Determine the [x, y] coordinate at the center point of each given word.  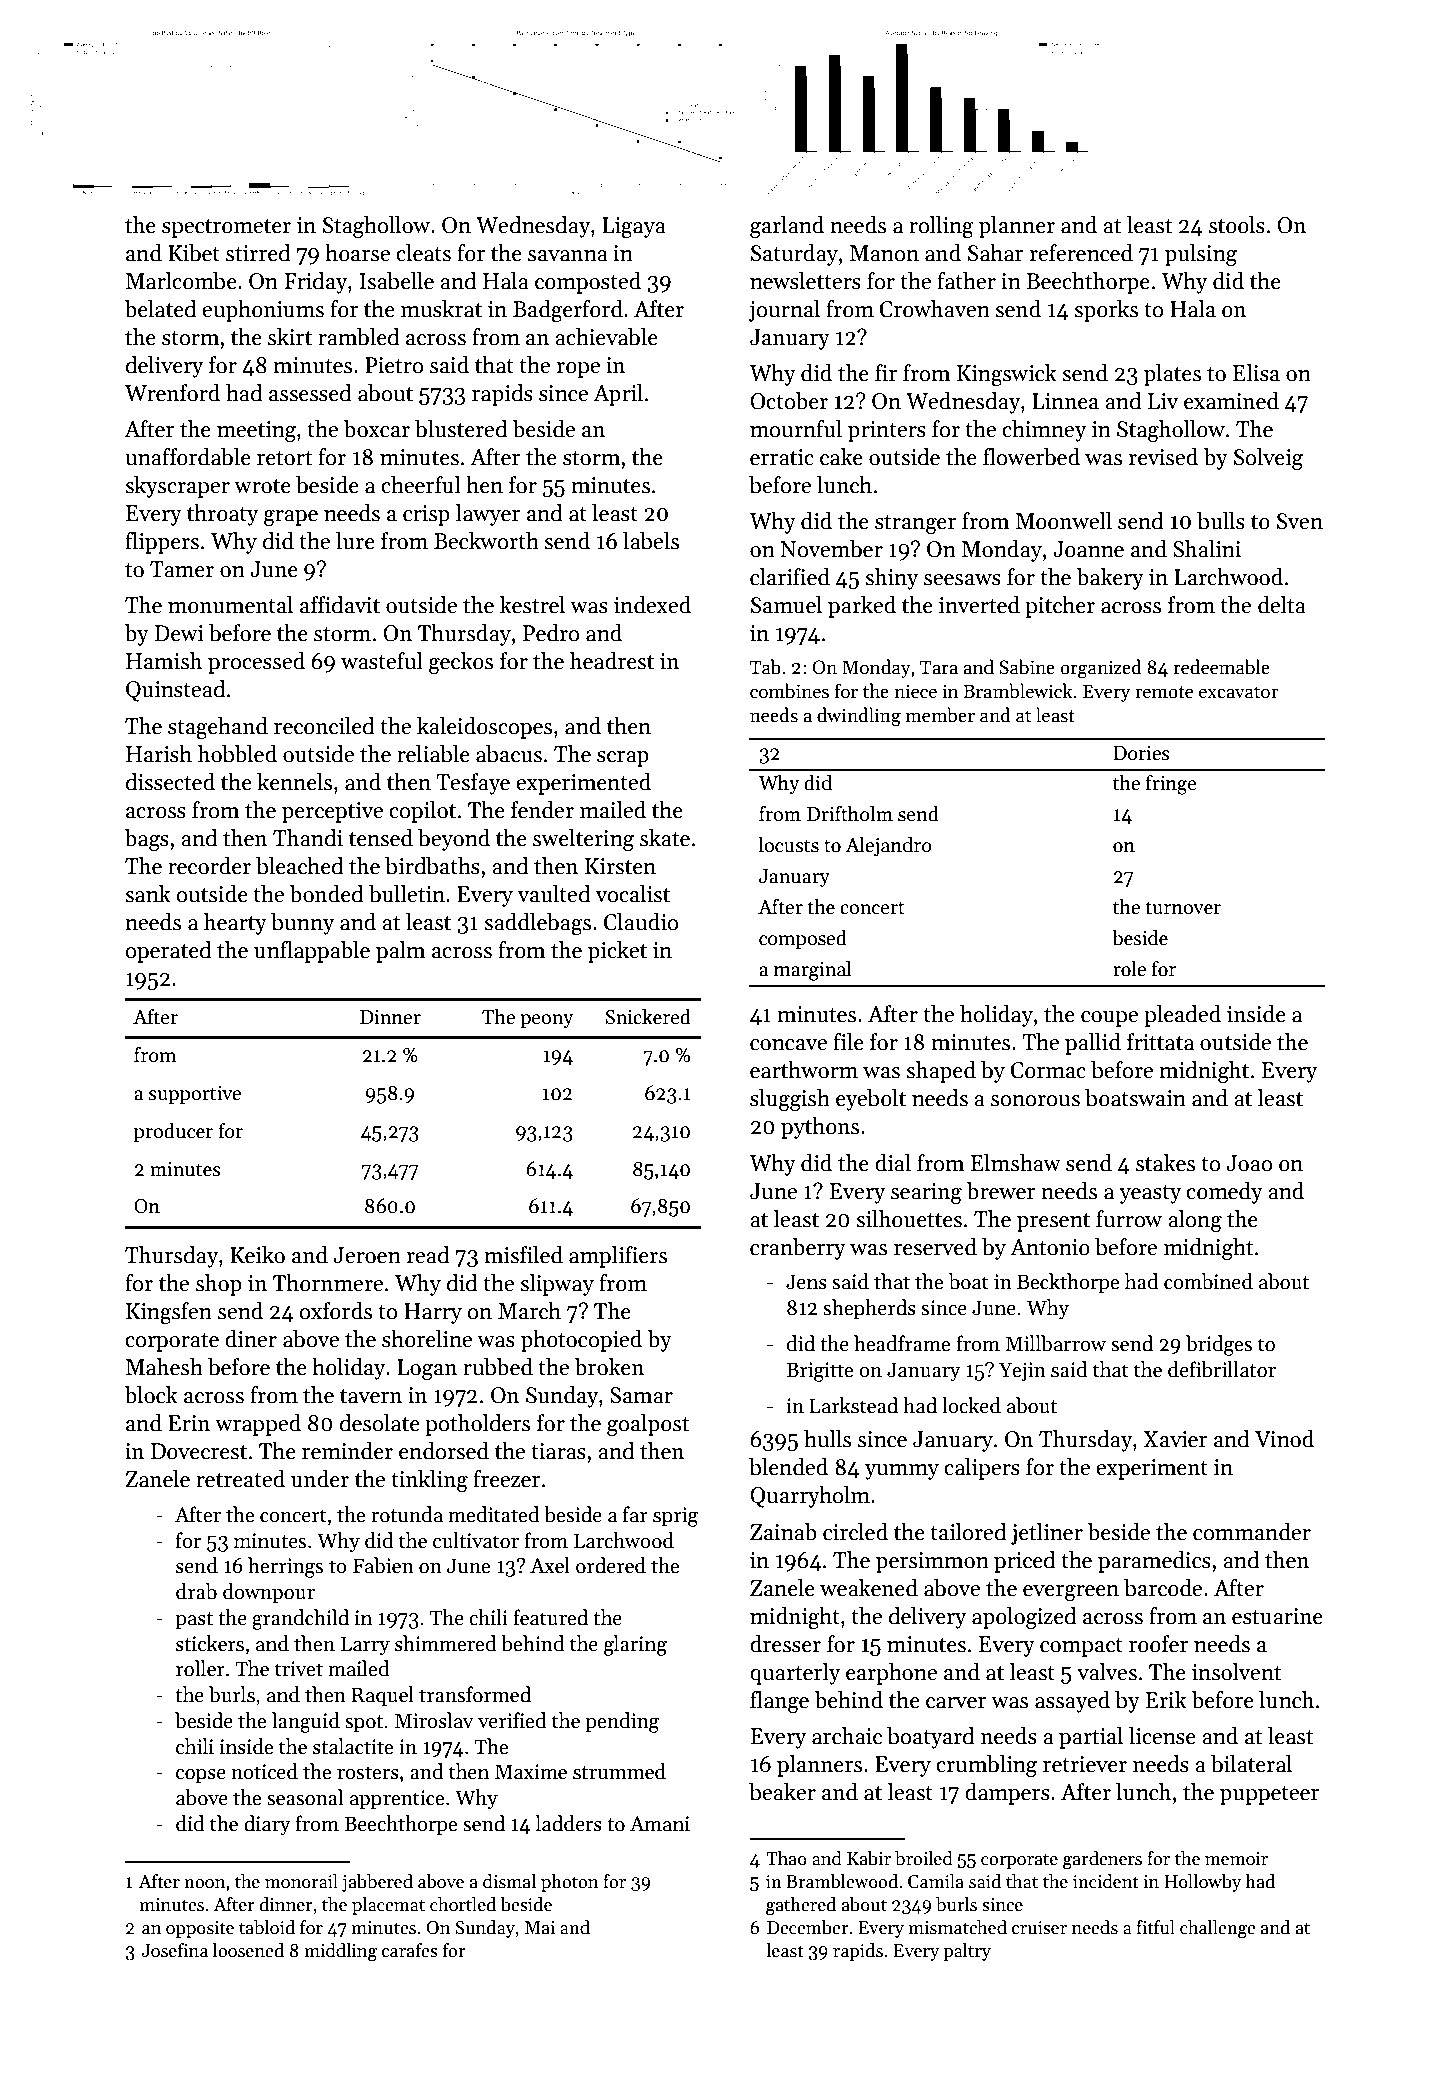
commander [1252, 1532]
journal [784, 311]
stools [1237, 225]
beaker [782, 1792]
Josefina [174, 1950]
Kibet [194, 253]
